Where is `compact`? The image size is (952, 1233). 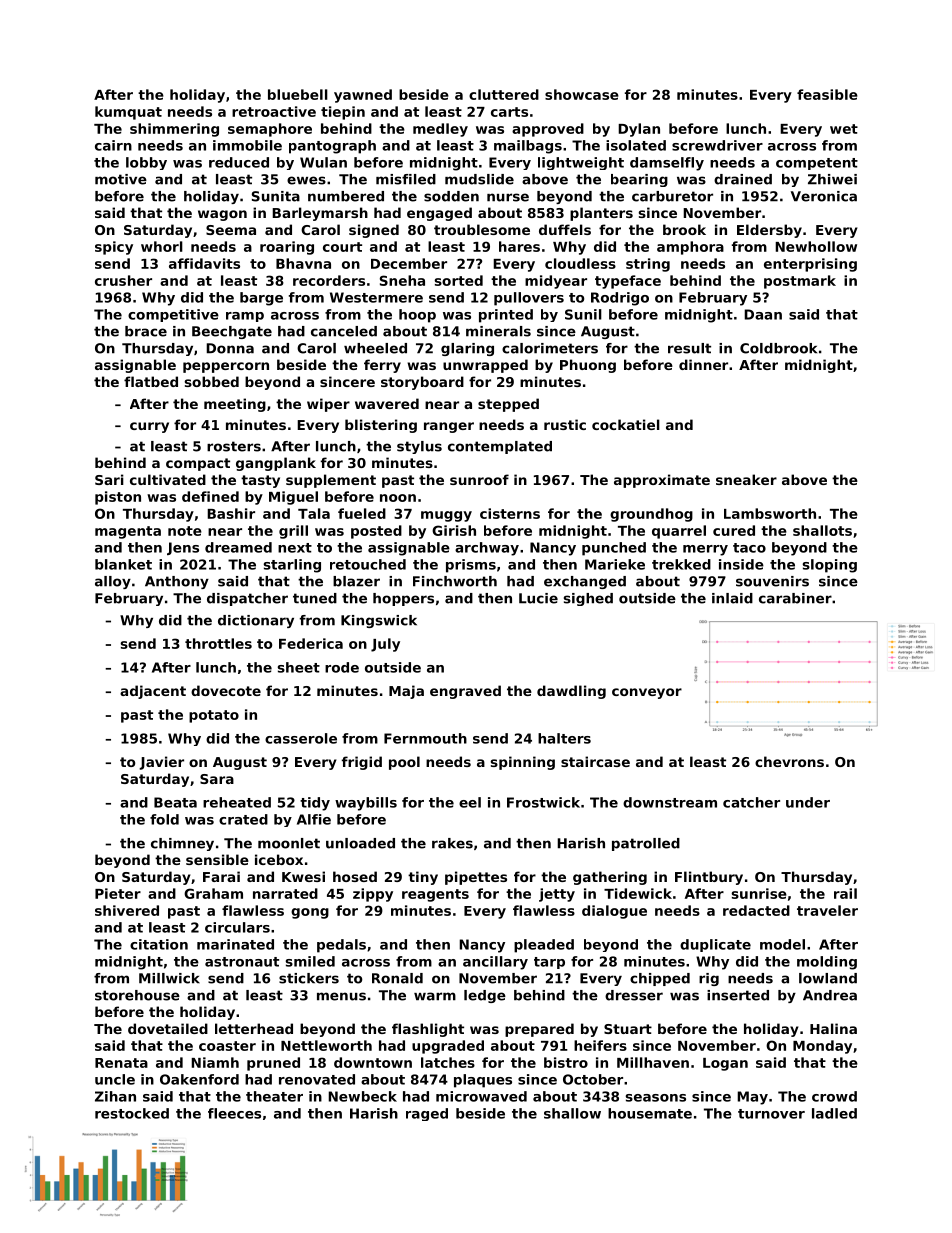 compact is located at coordinates (198, 464).
